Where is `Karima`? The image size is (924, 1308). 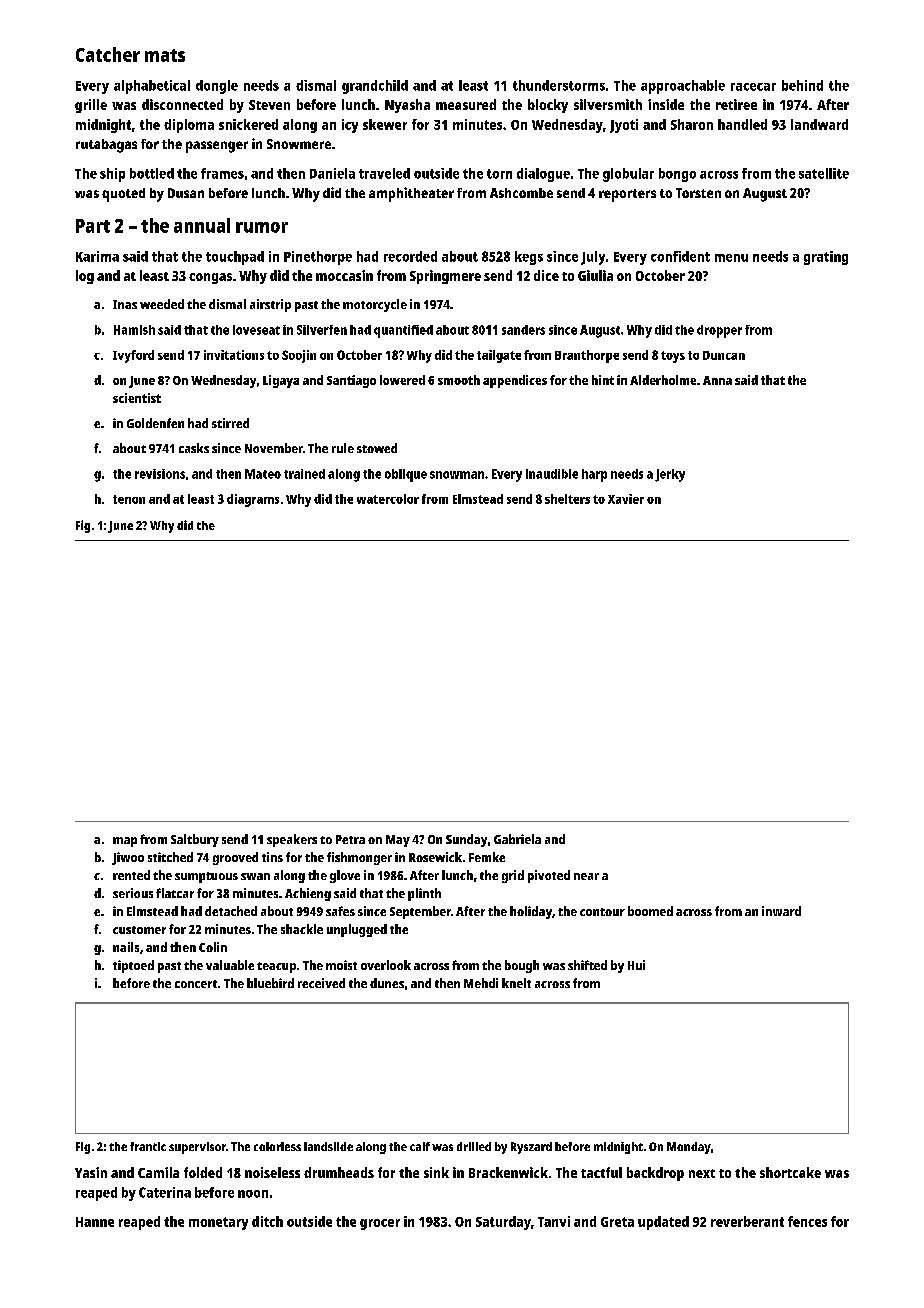
Karima is located at coordinates (97, 256).
